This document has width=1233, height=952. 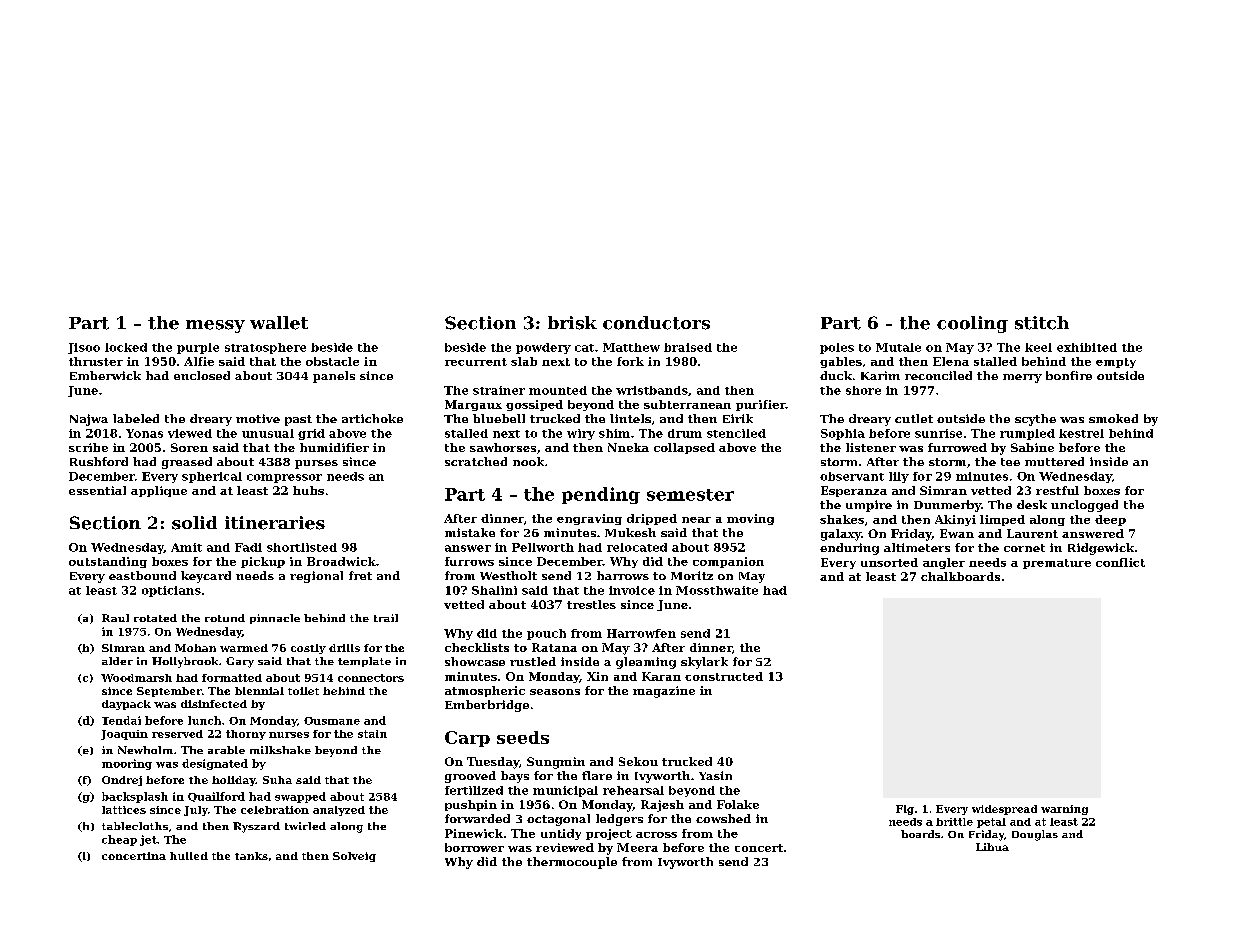 I want to click on mooring, so click(x=127, y=764).
